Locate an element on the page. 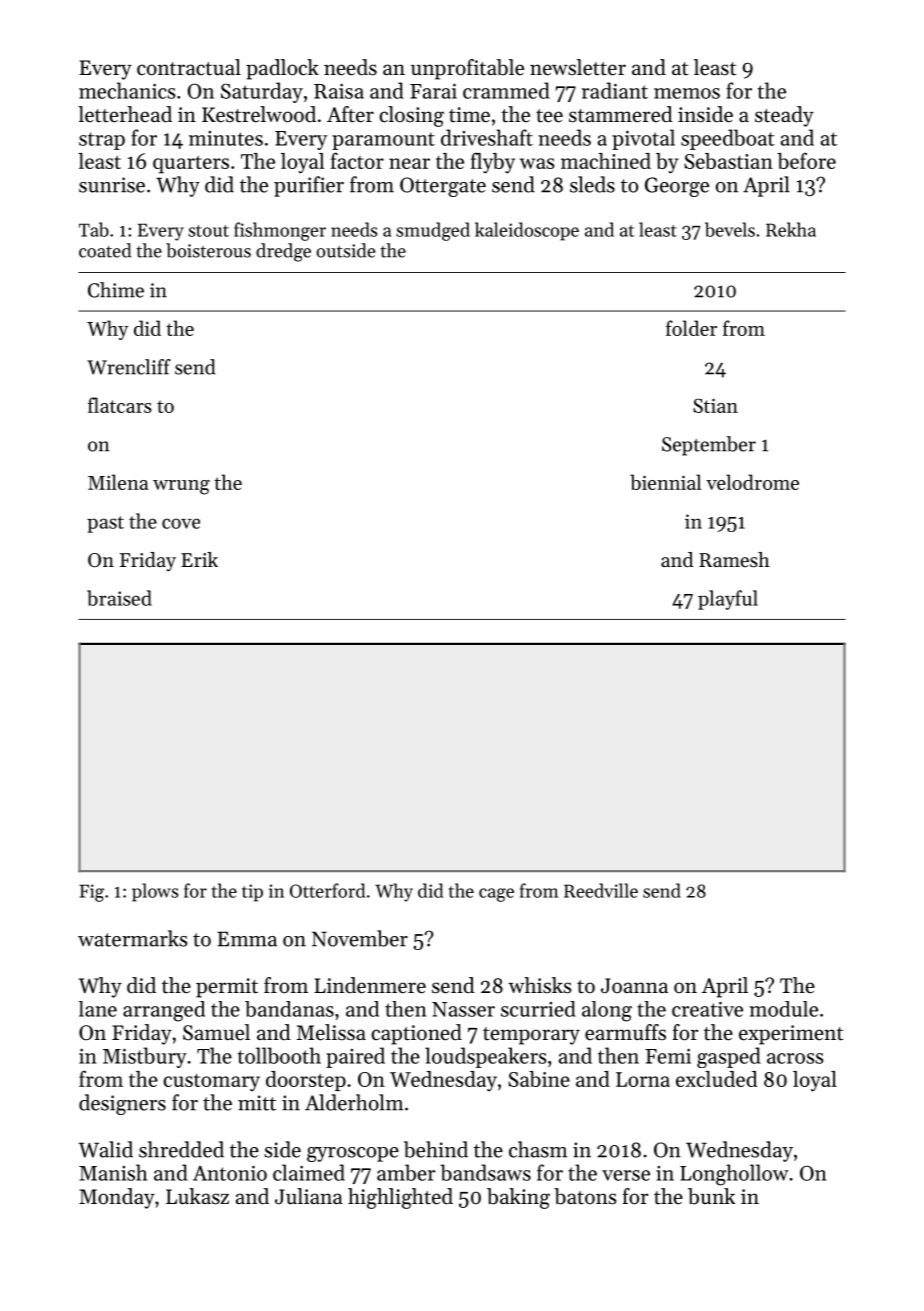  cage is located at coordinates (496, 895).
